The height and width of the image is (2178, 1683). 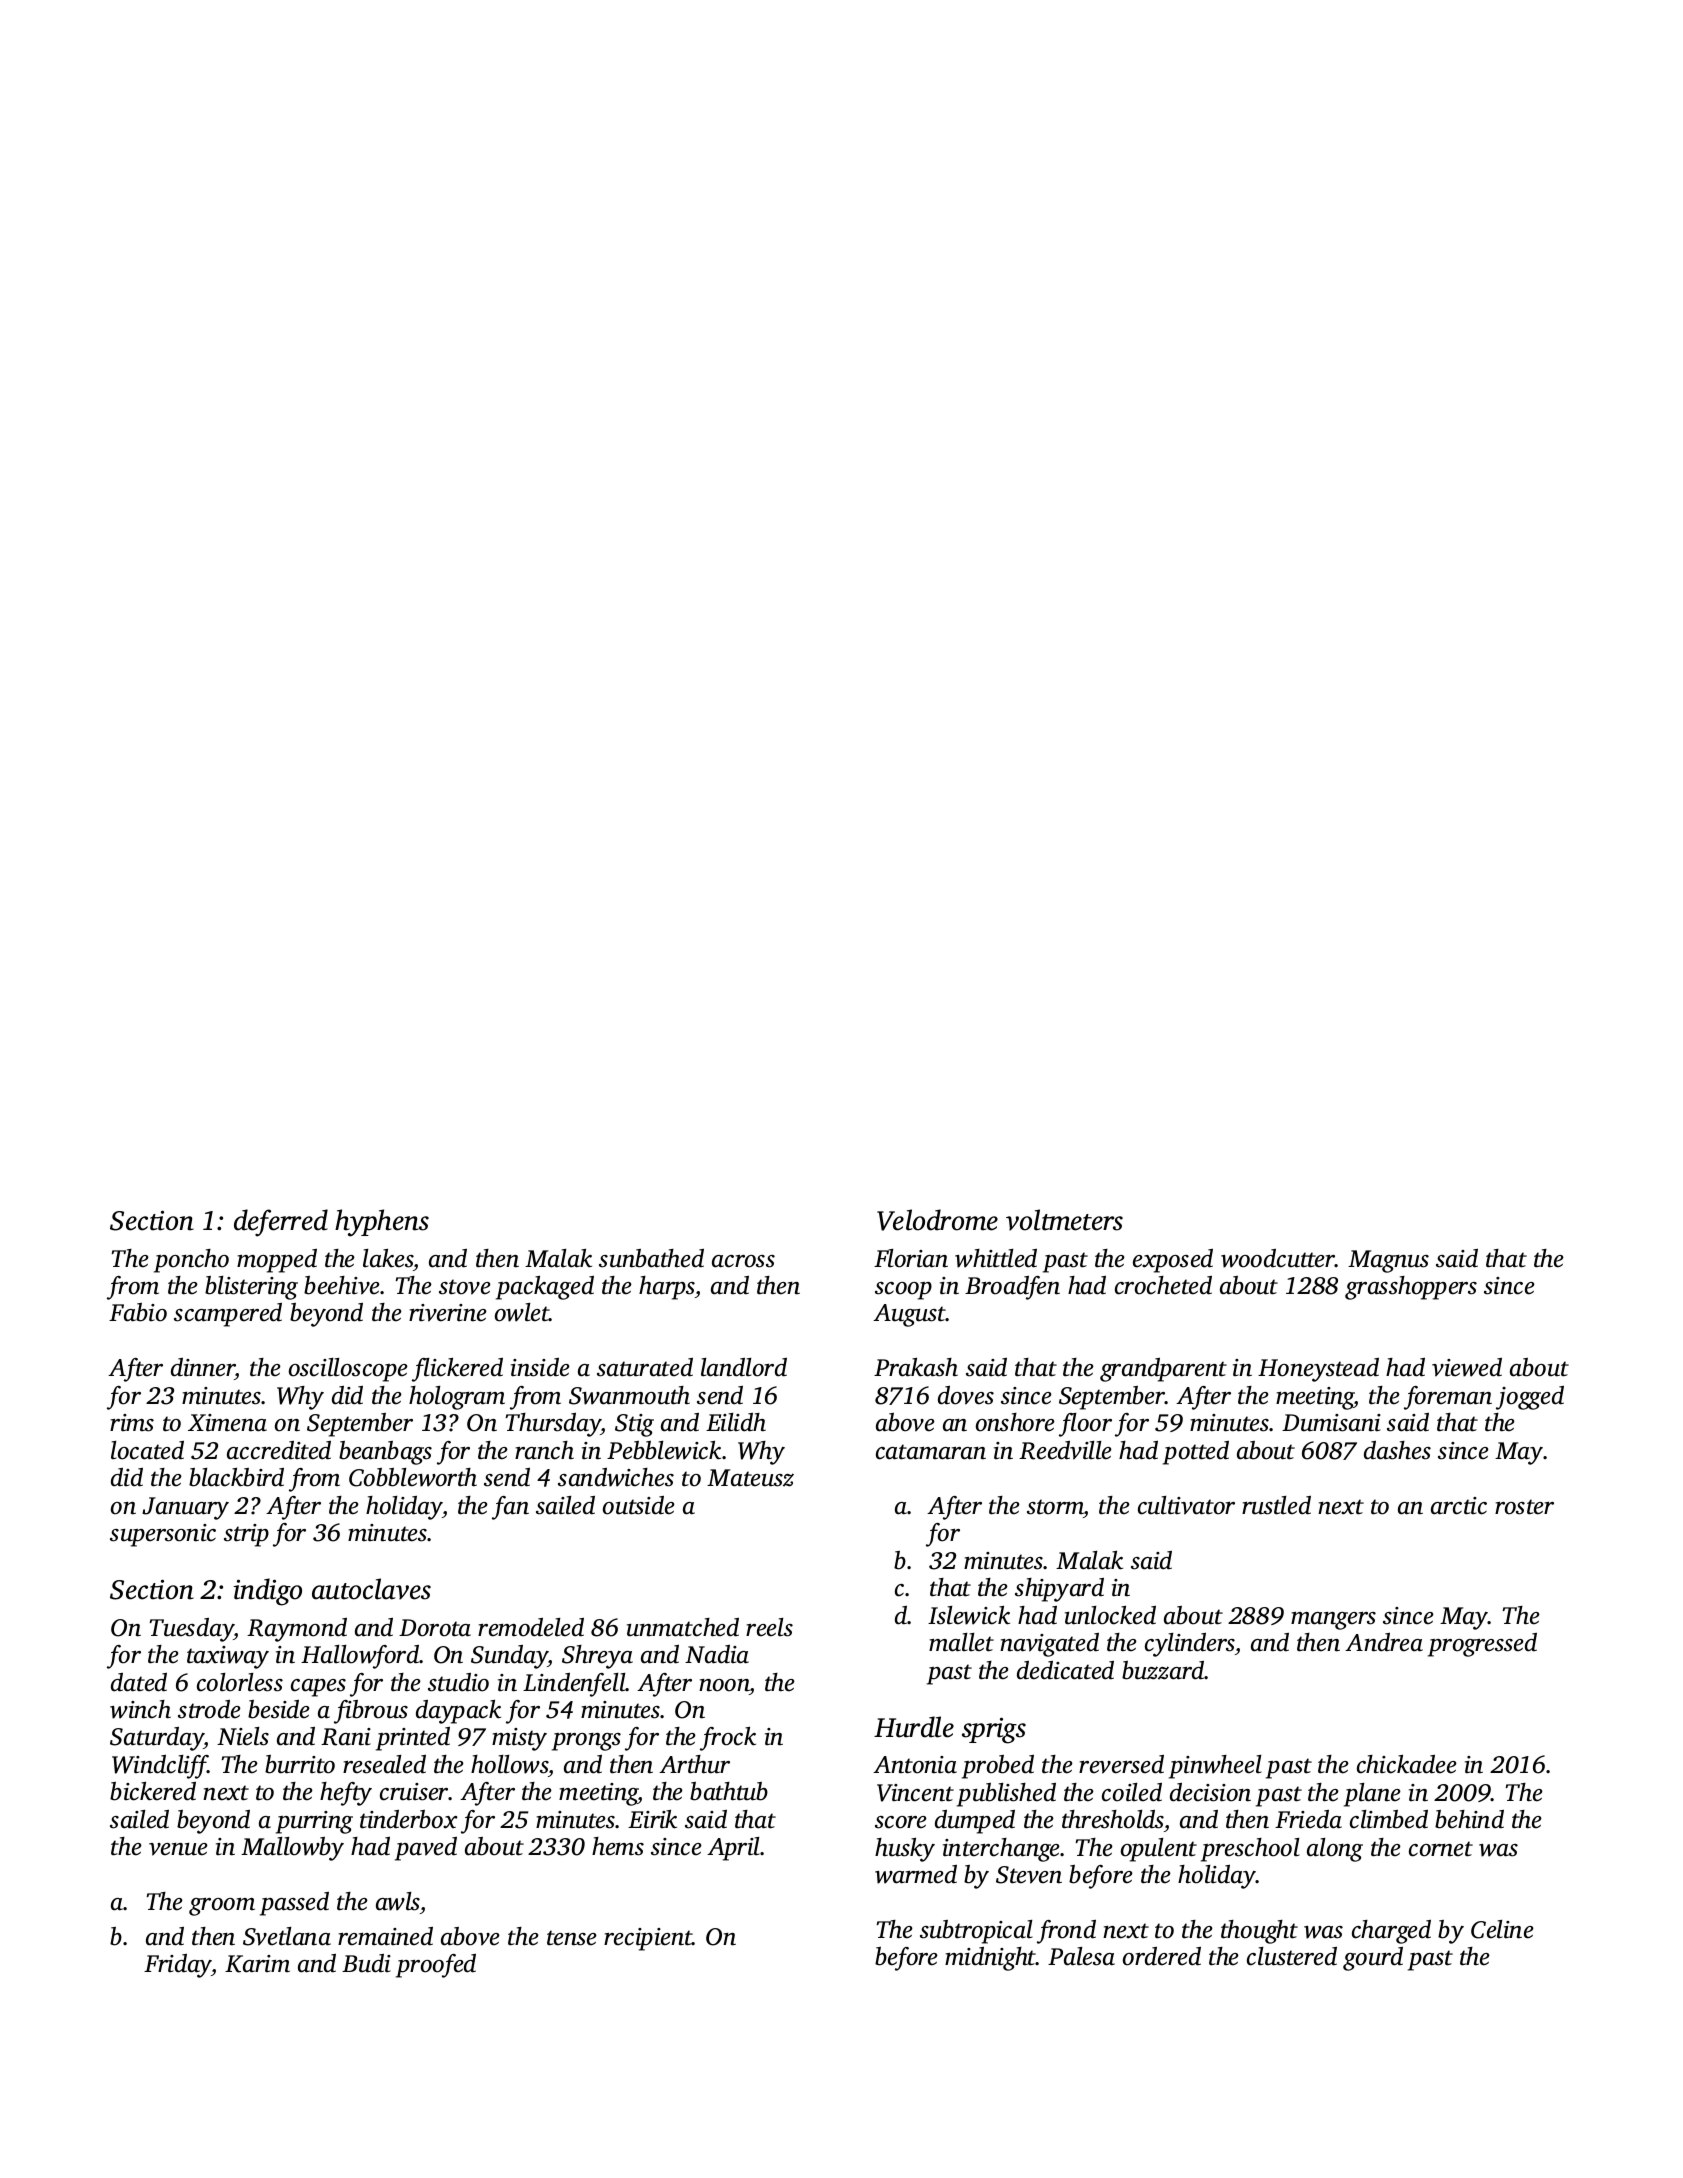 What do you see at coordinates (1384, 1642) in the image?
I see `Andrea` at bounding box center [1384, 1642].
